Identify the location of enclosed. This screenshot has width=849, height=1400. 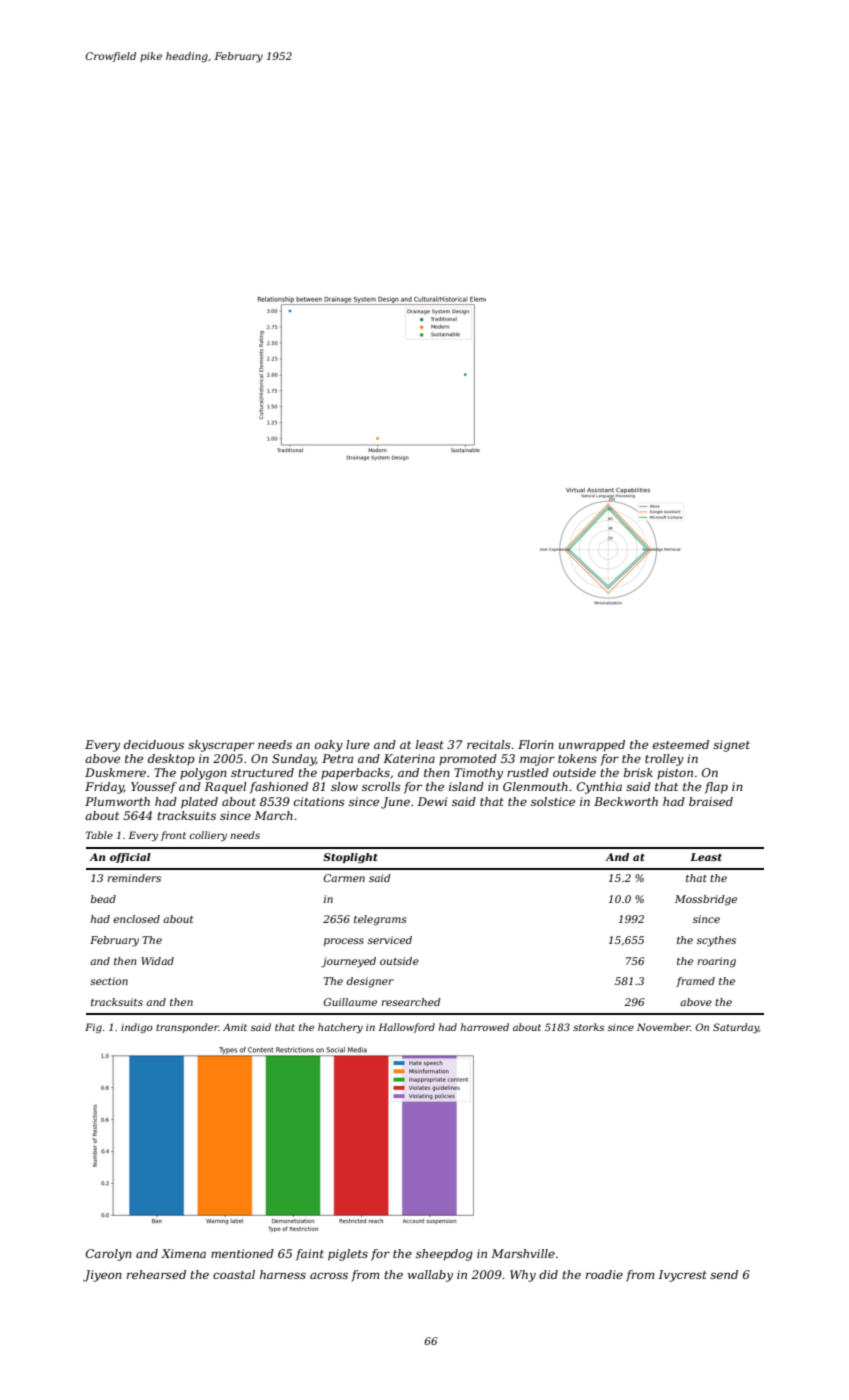
(136, 919).
